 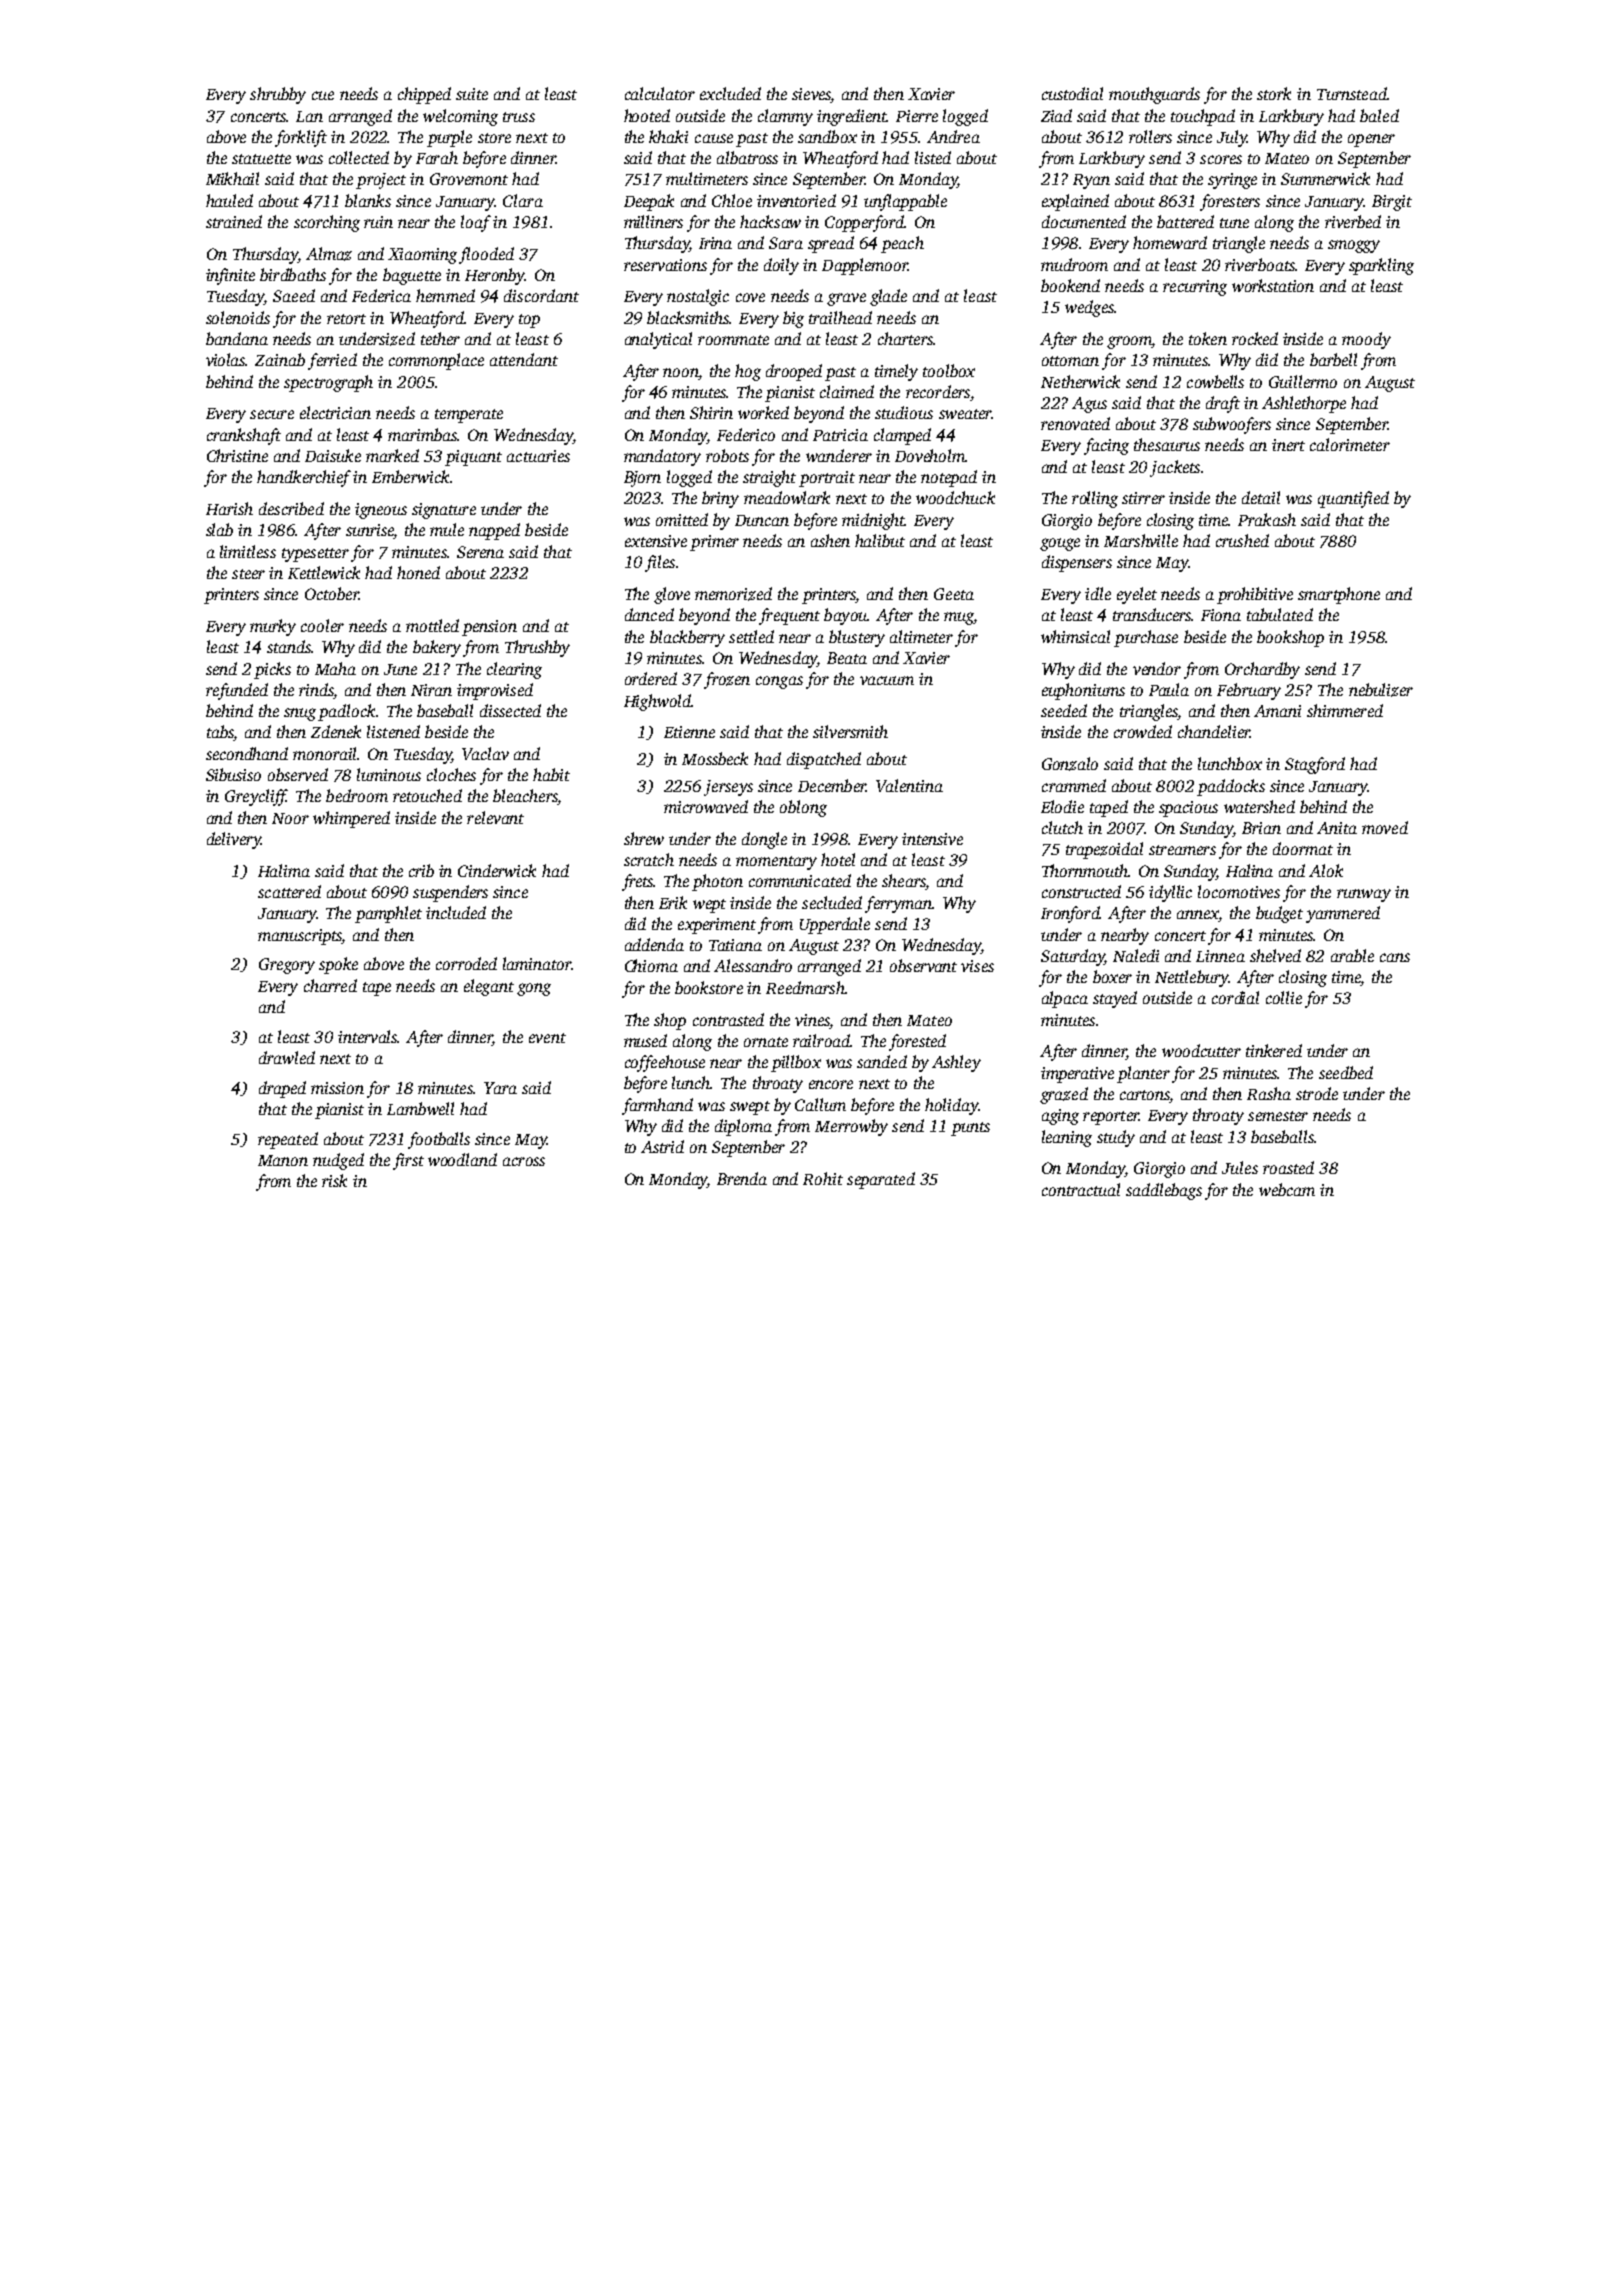 I want to click on barbell, so click(x=1333, y=359).
